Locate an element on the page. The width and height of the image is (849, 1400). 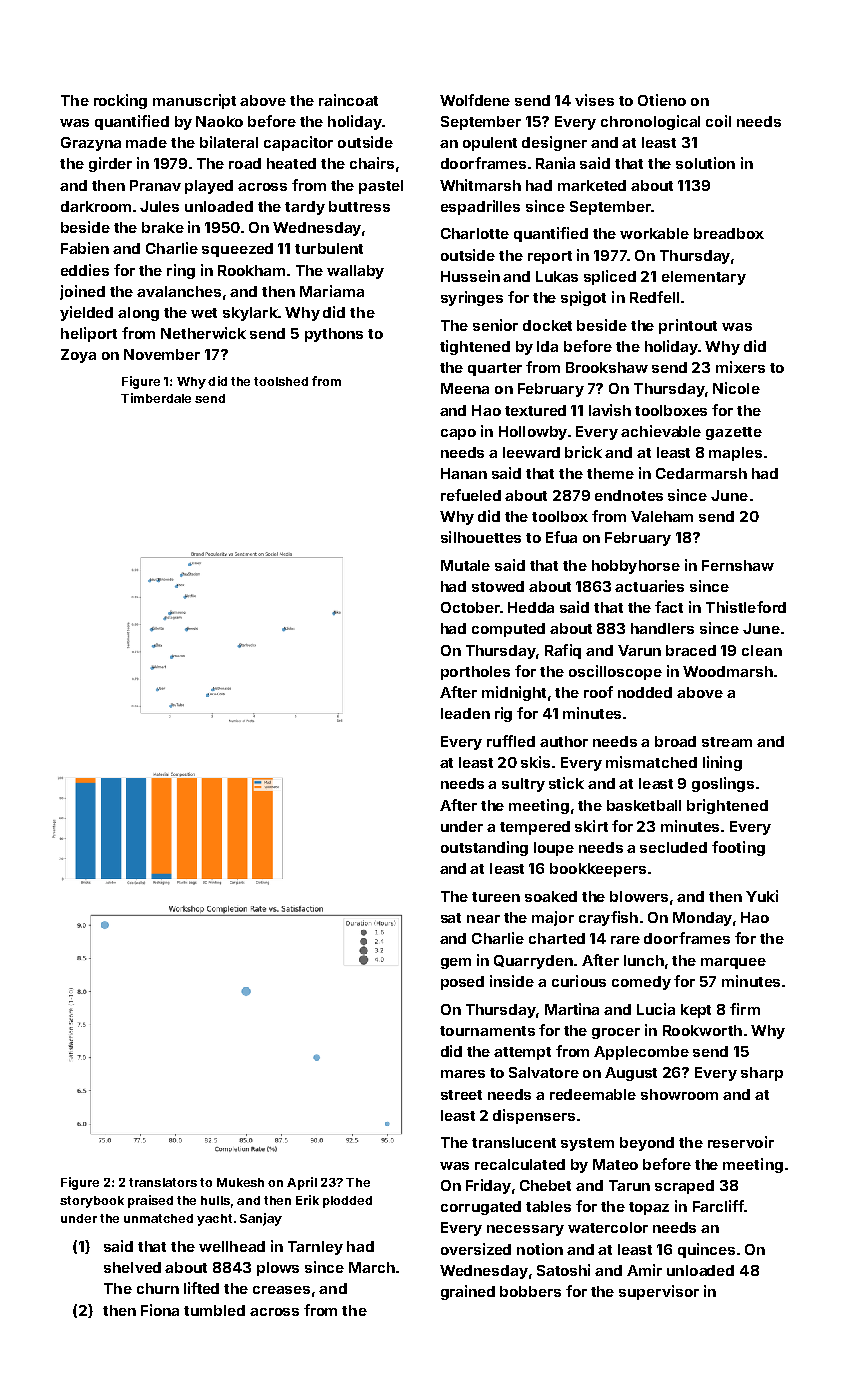
mares is located at coordinates (463, 1074).
